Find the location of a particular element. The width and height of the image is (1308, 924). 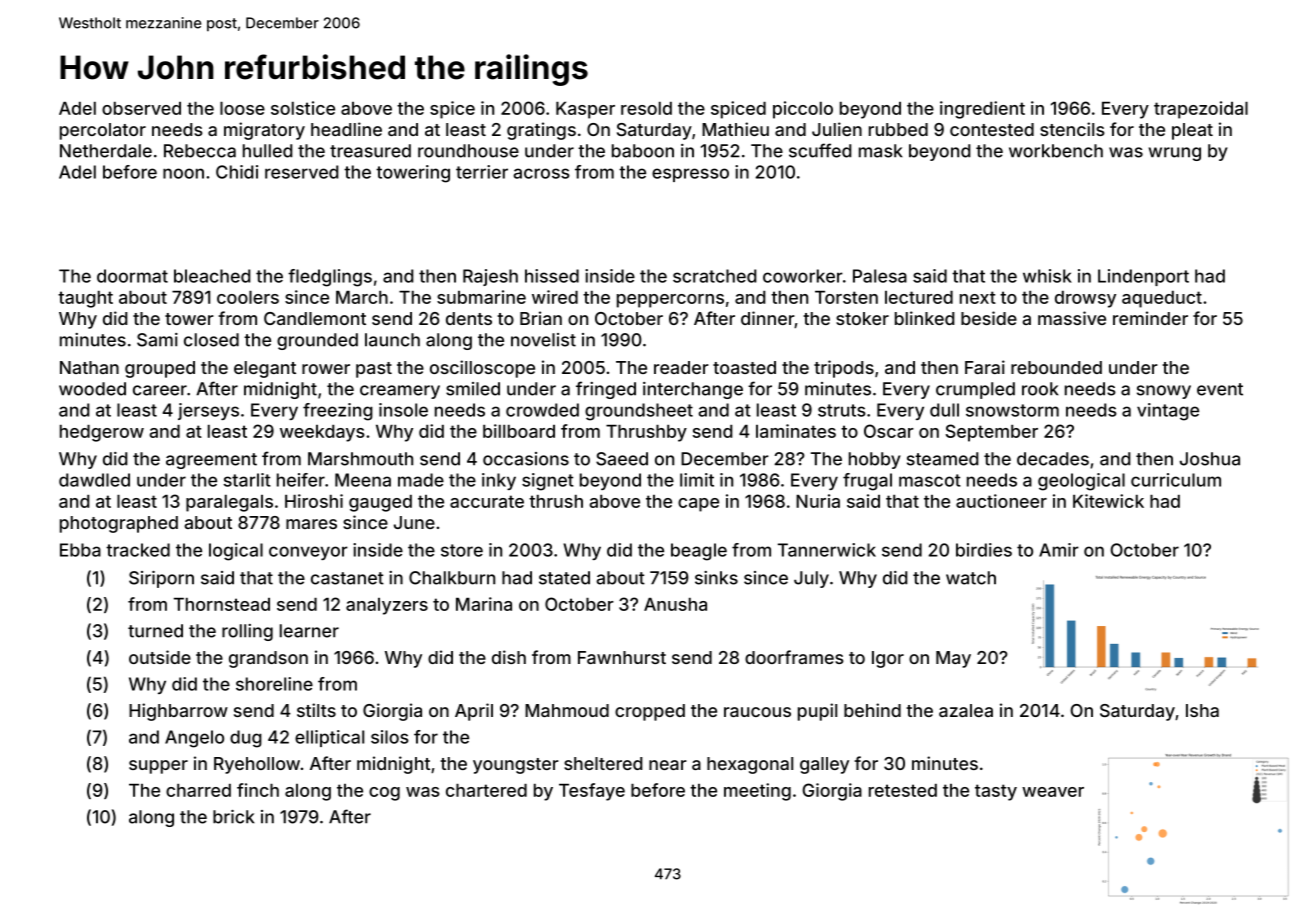

conveyor is located at coordinates (308, 553).
